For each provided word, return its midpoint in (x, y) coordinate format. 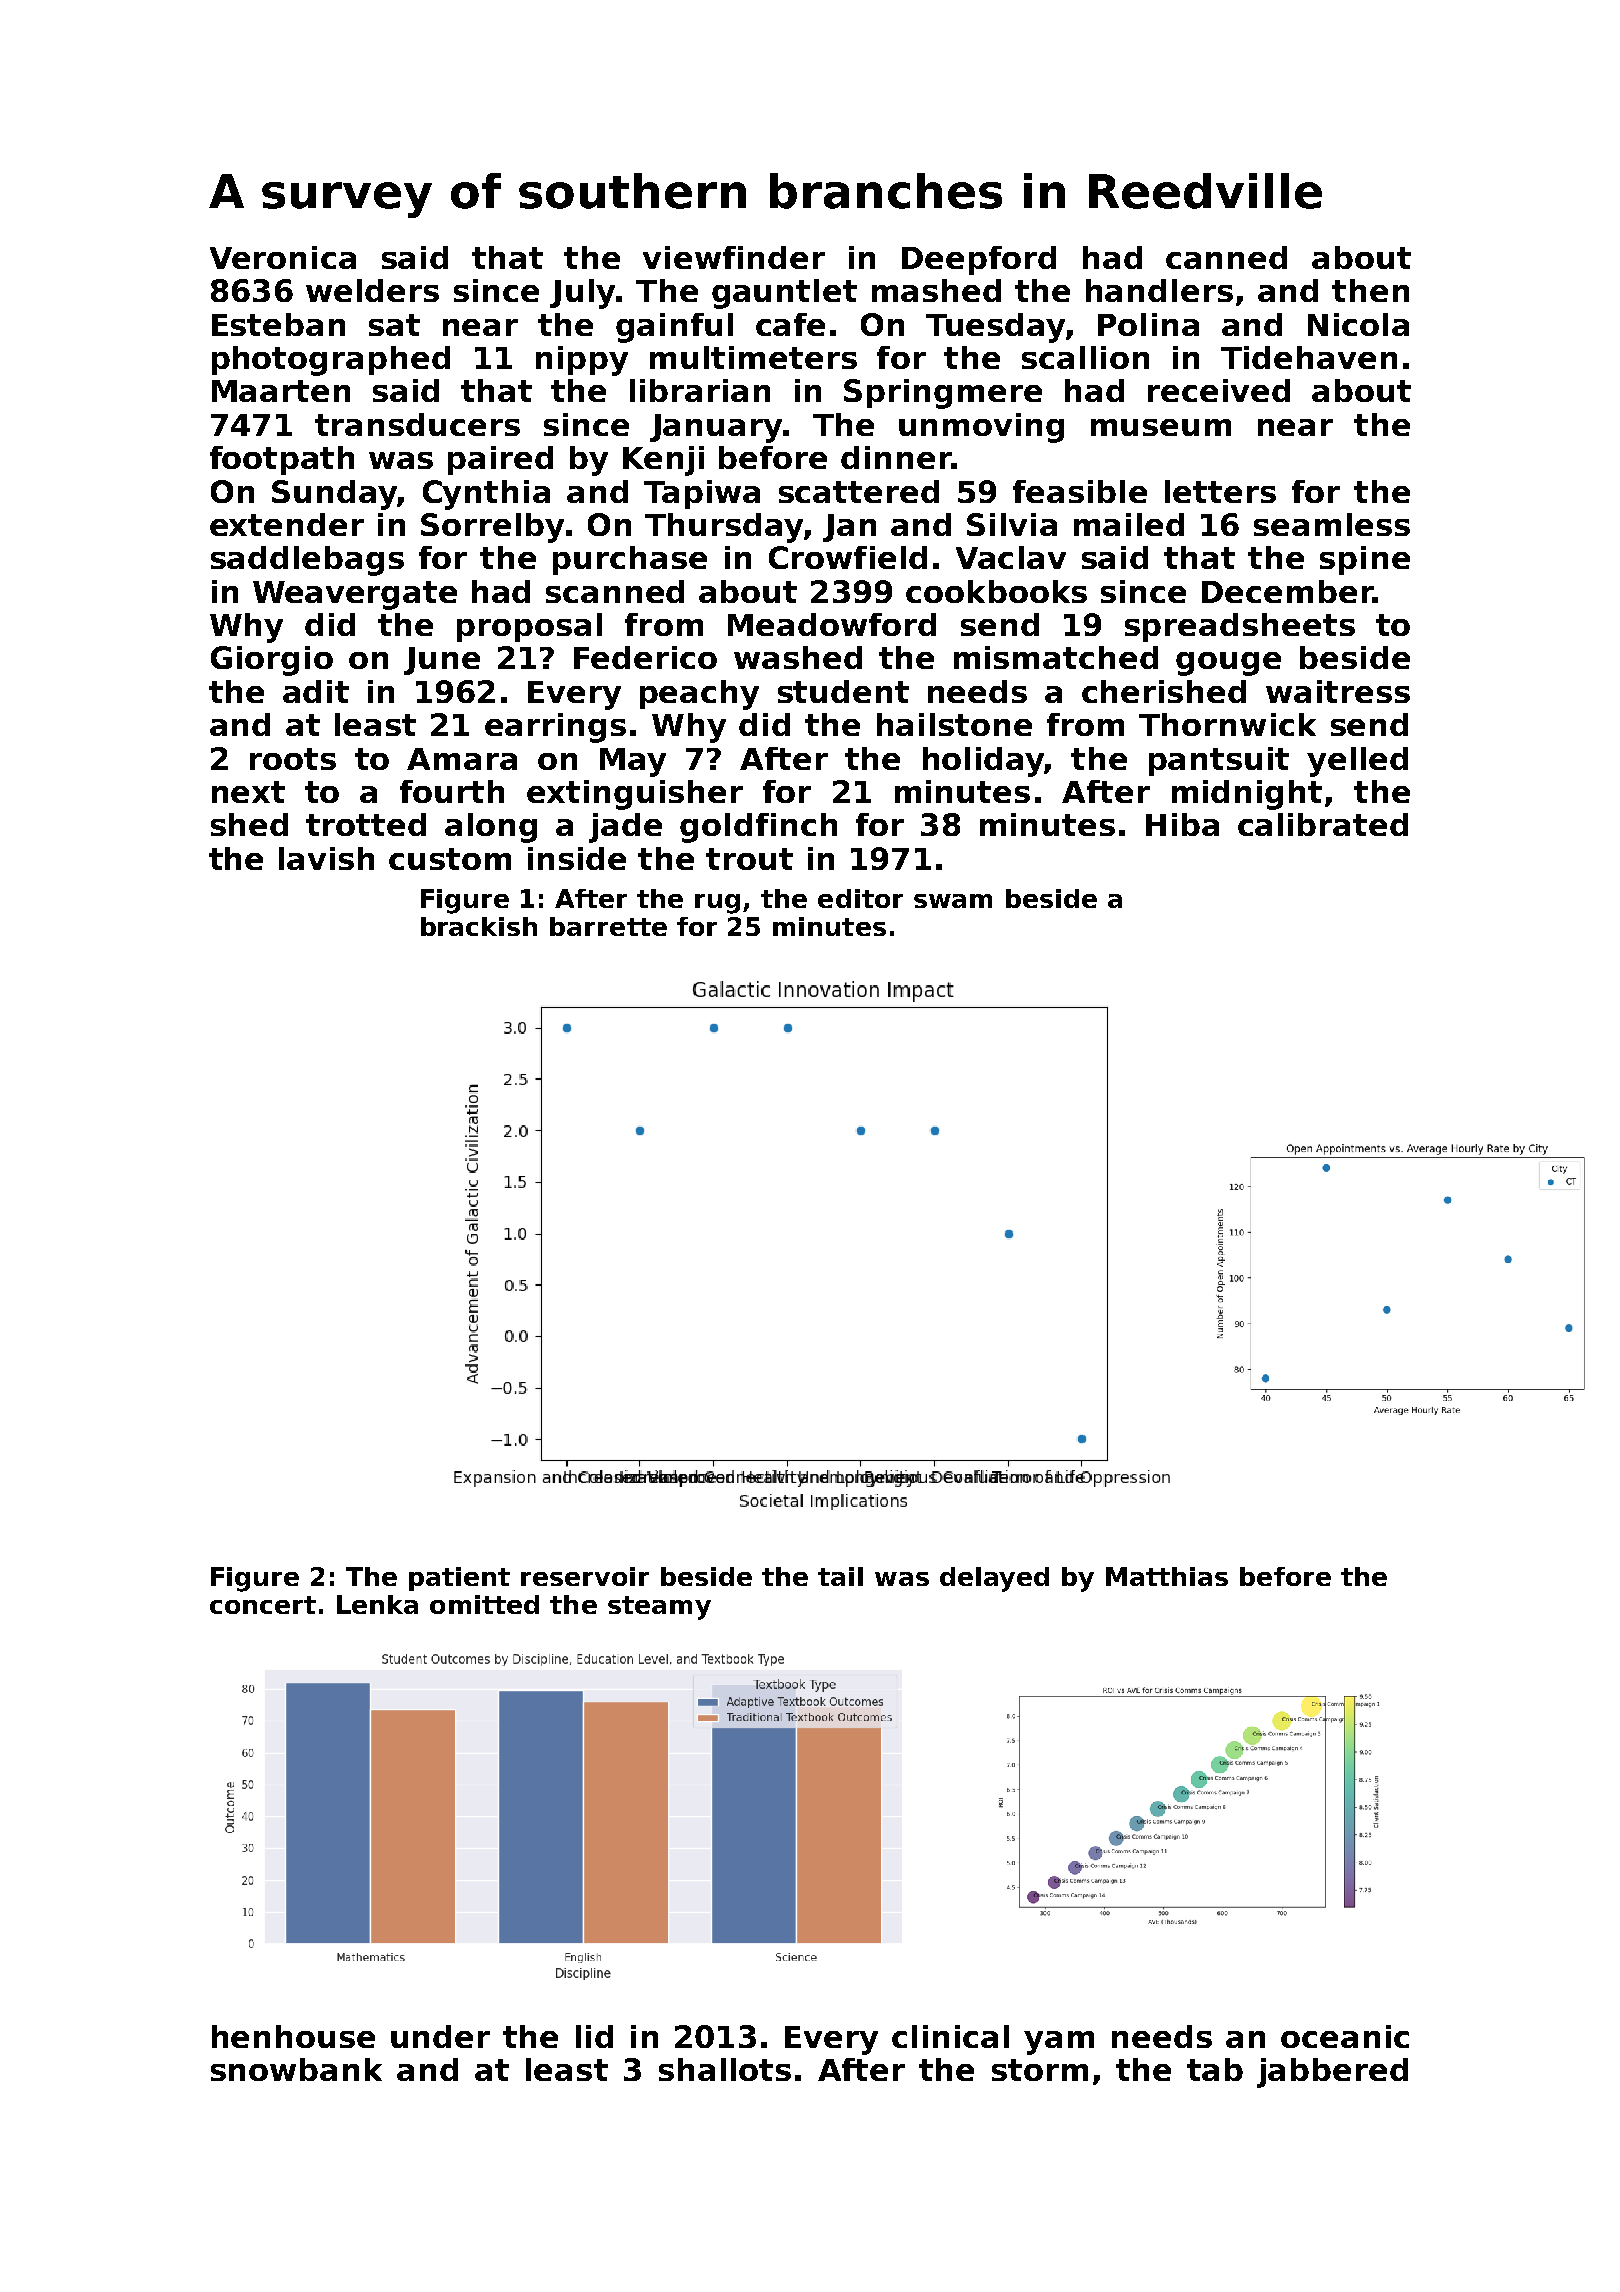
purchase (630, 560)
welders (372, 290)
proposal (529, 627)
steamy (659, 1608)
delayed (994, 1579)
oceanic (1345, 2036)
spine (1365, 560)
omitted (484, 1604)
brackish (479, 926)
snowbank (296, 2069)
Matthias (1167, 1576)
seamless (1332, 524)
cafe (790, 324)
